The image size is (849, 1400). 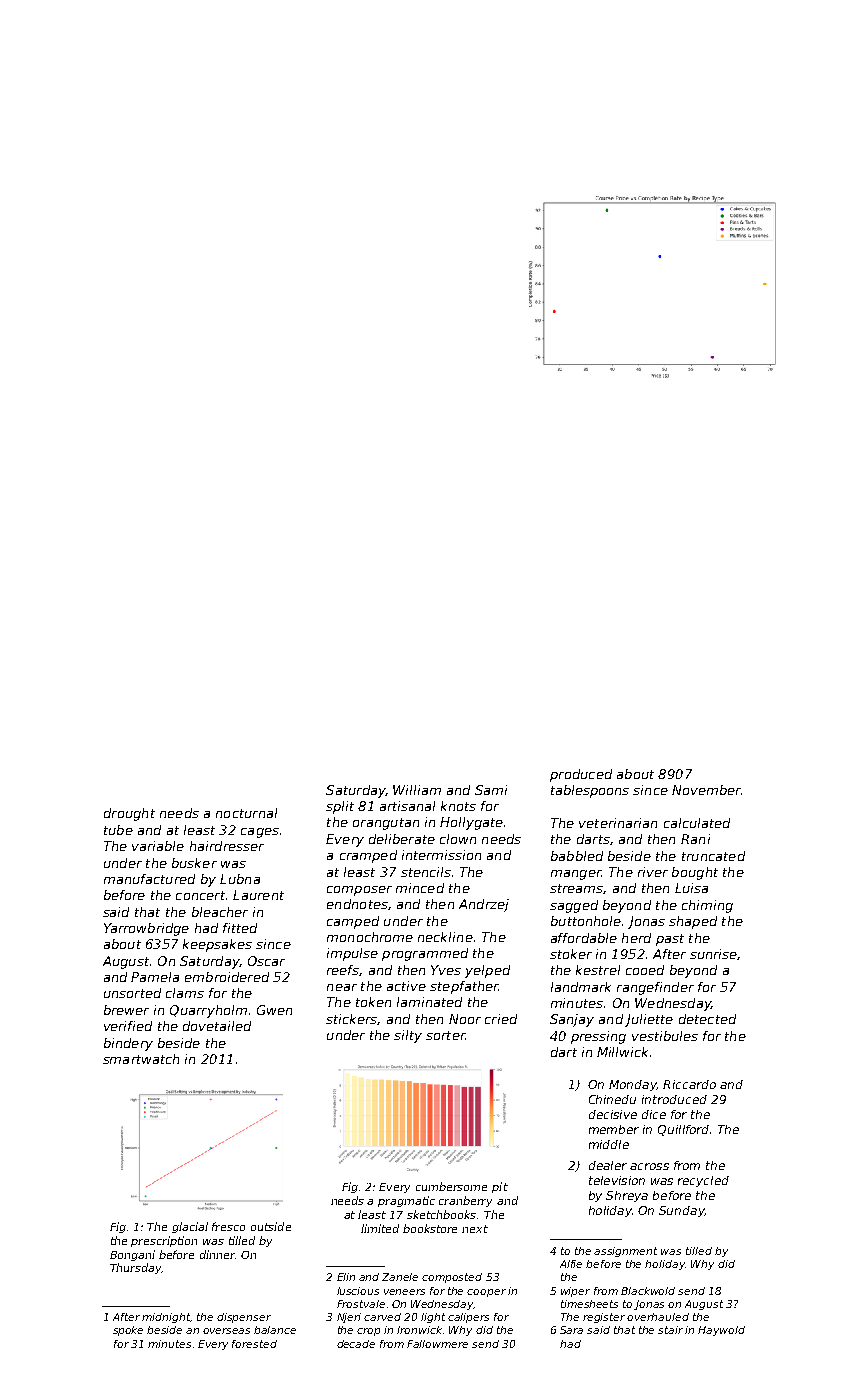 I want to click on dovetailed, so click(x=217, y=1026).
